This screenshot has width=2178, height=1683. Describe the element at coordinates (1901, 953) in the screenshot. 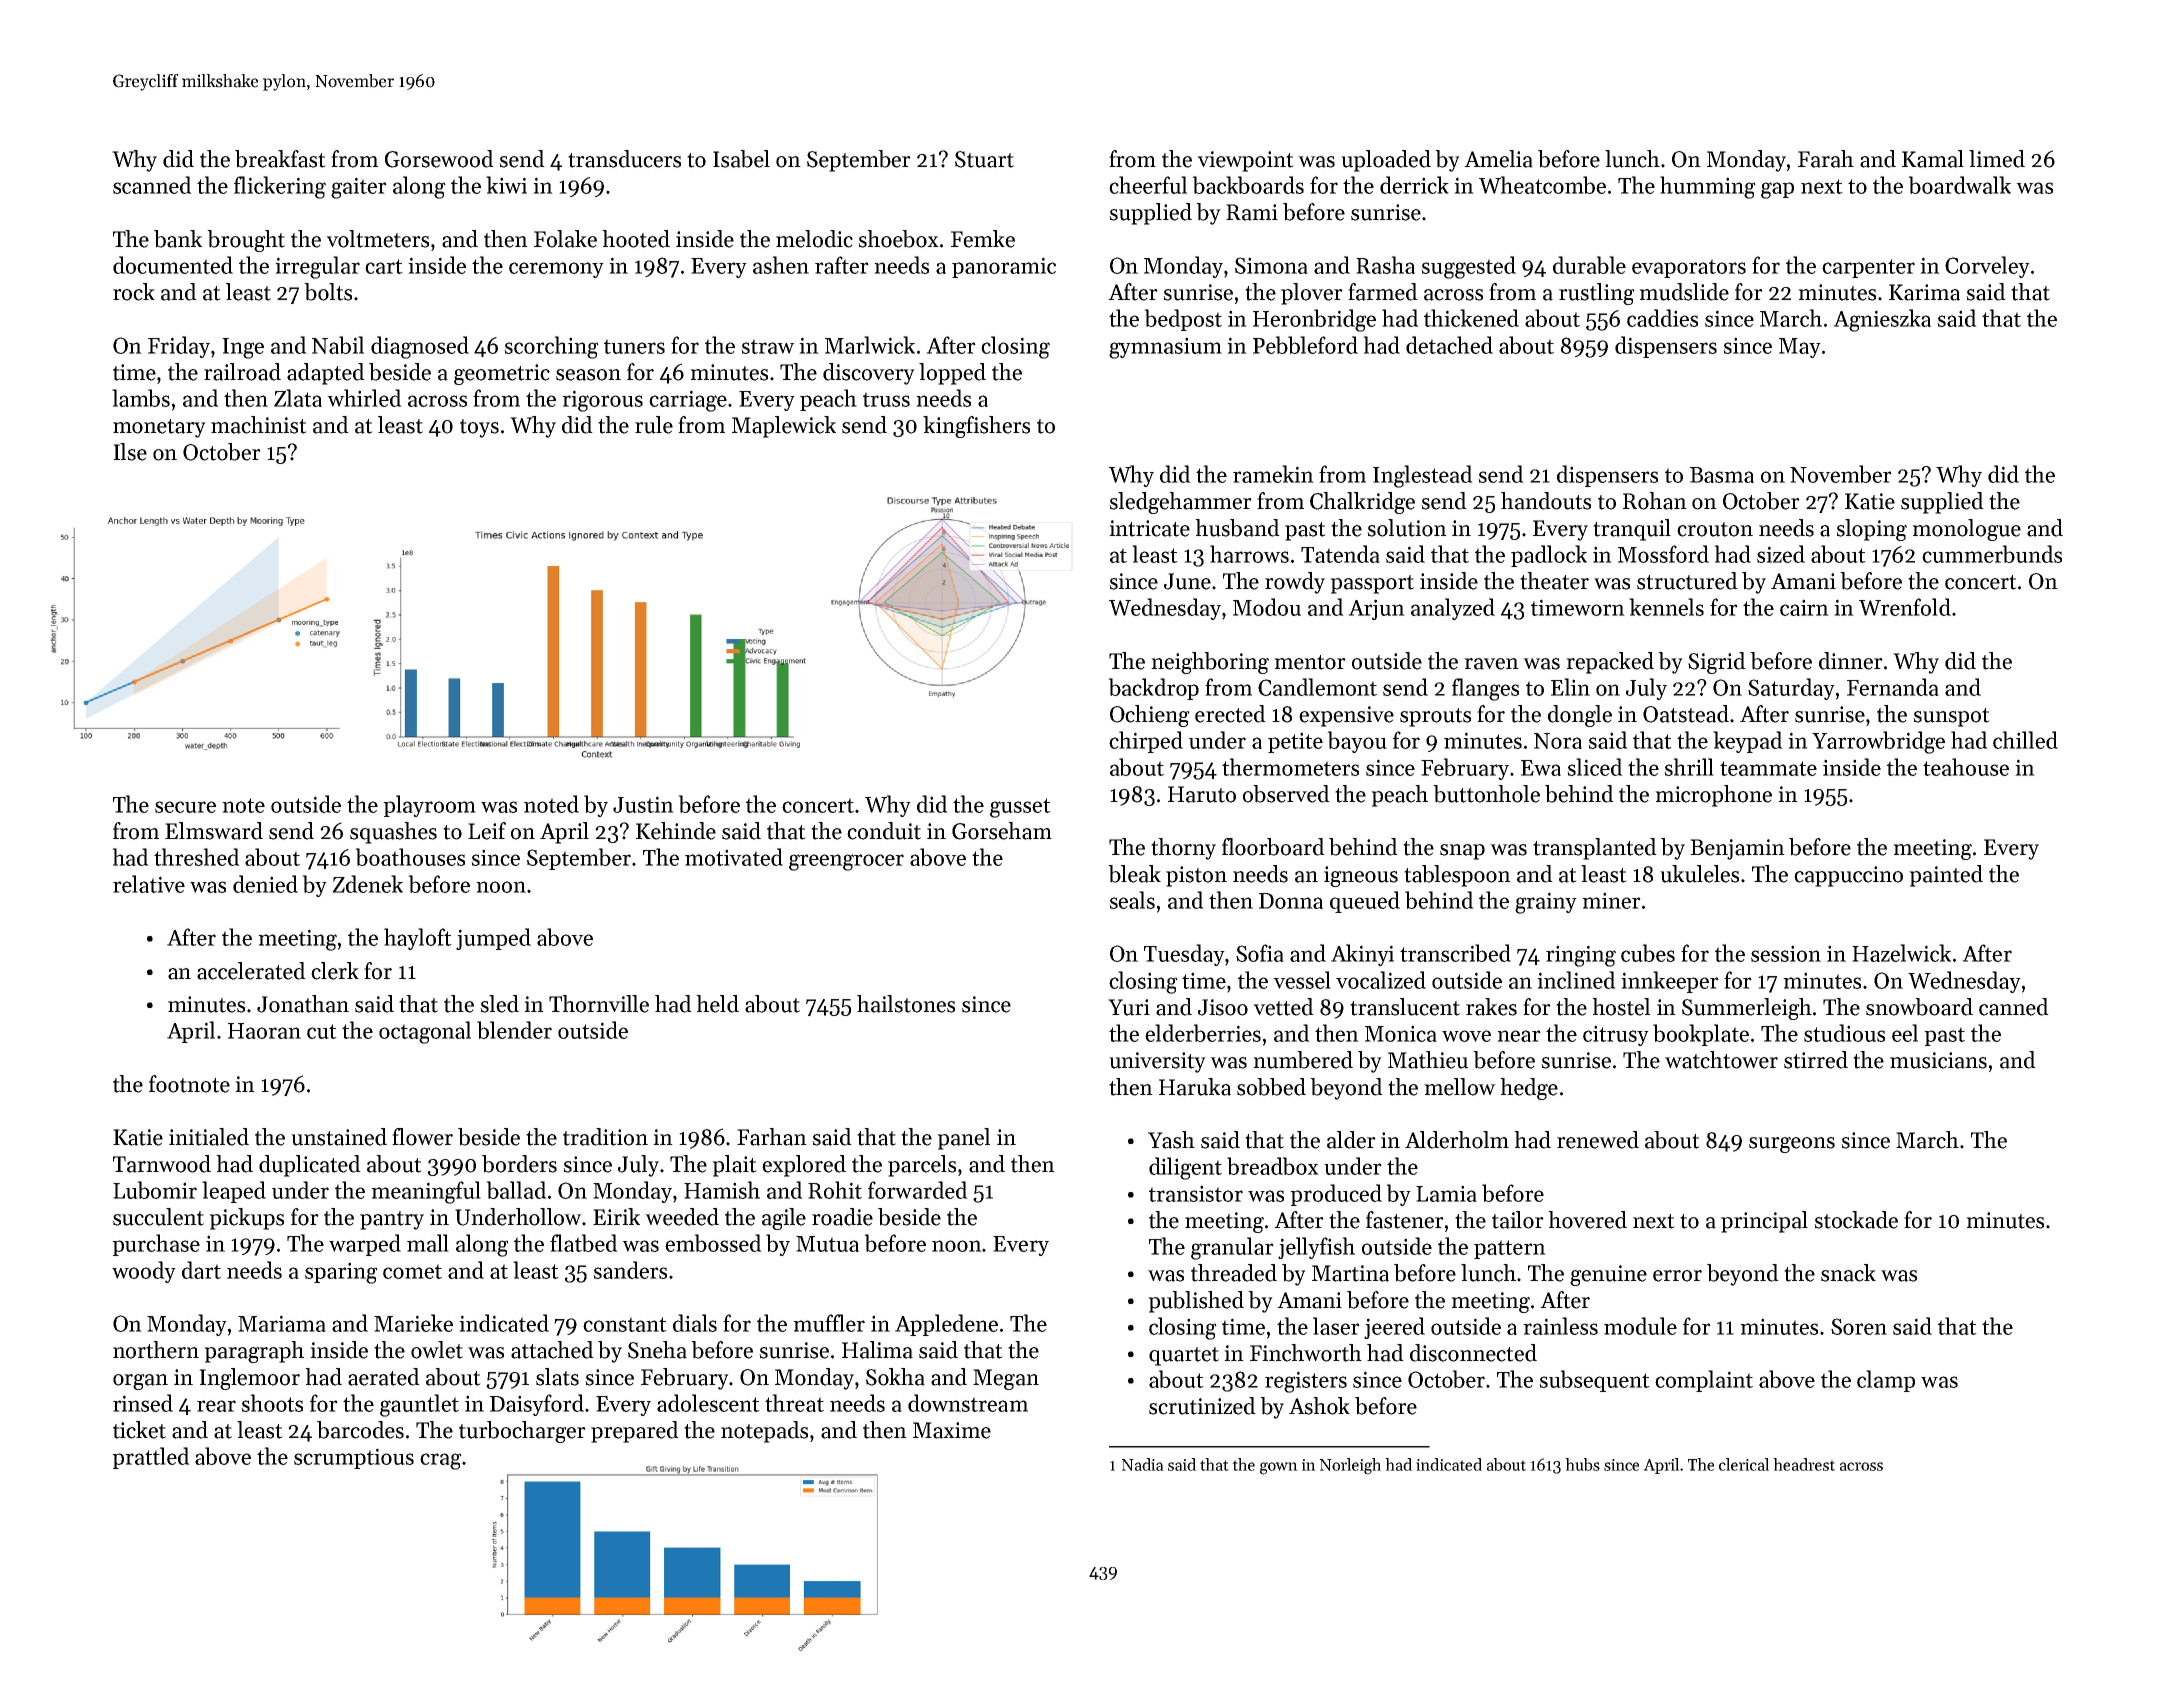

I see `Hazelwick` at that location.
